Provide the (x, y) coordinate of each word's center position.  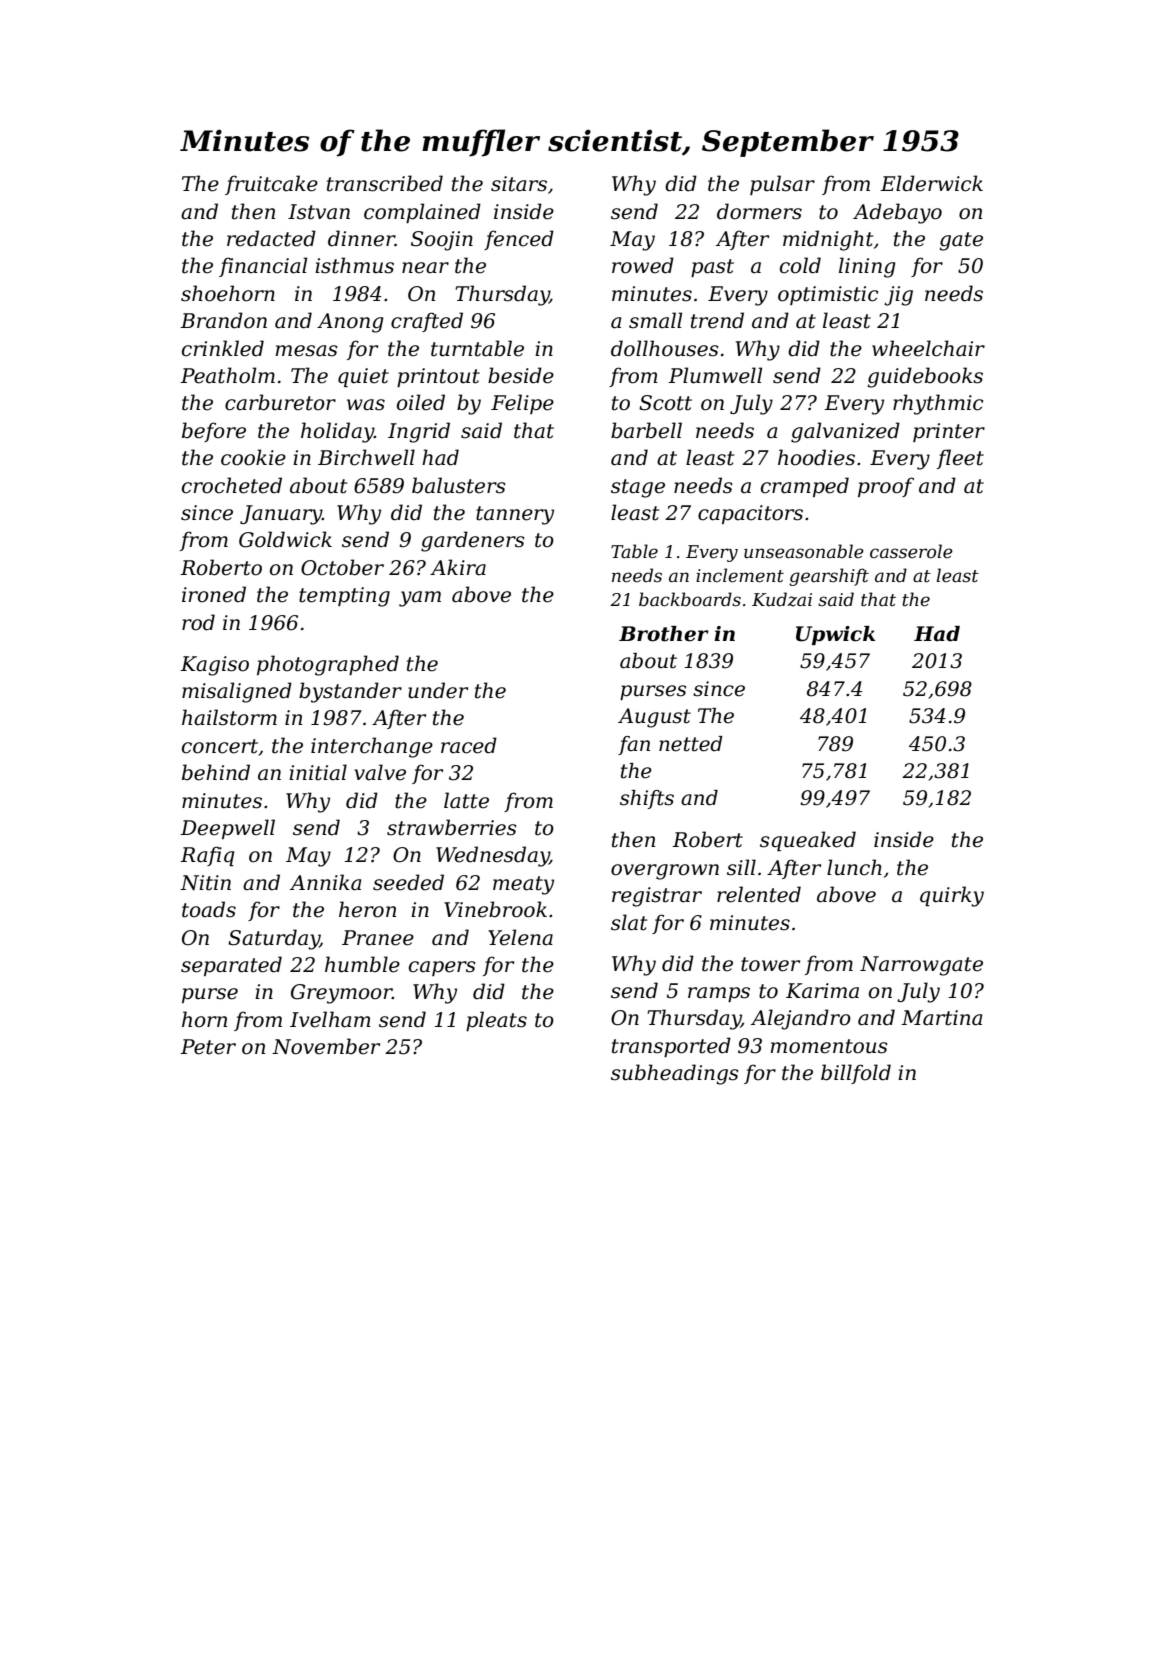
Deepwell (227, 829)
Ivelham (330, 1019)
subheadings (675, 1074)
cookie (253, 457)
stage (638, 488)
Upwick (835, 635)
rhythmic (938, 404)
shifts (647, 799)
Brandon (223, 320)
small (655, 320)
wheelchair (928, 348)
